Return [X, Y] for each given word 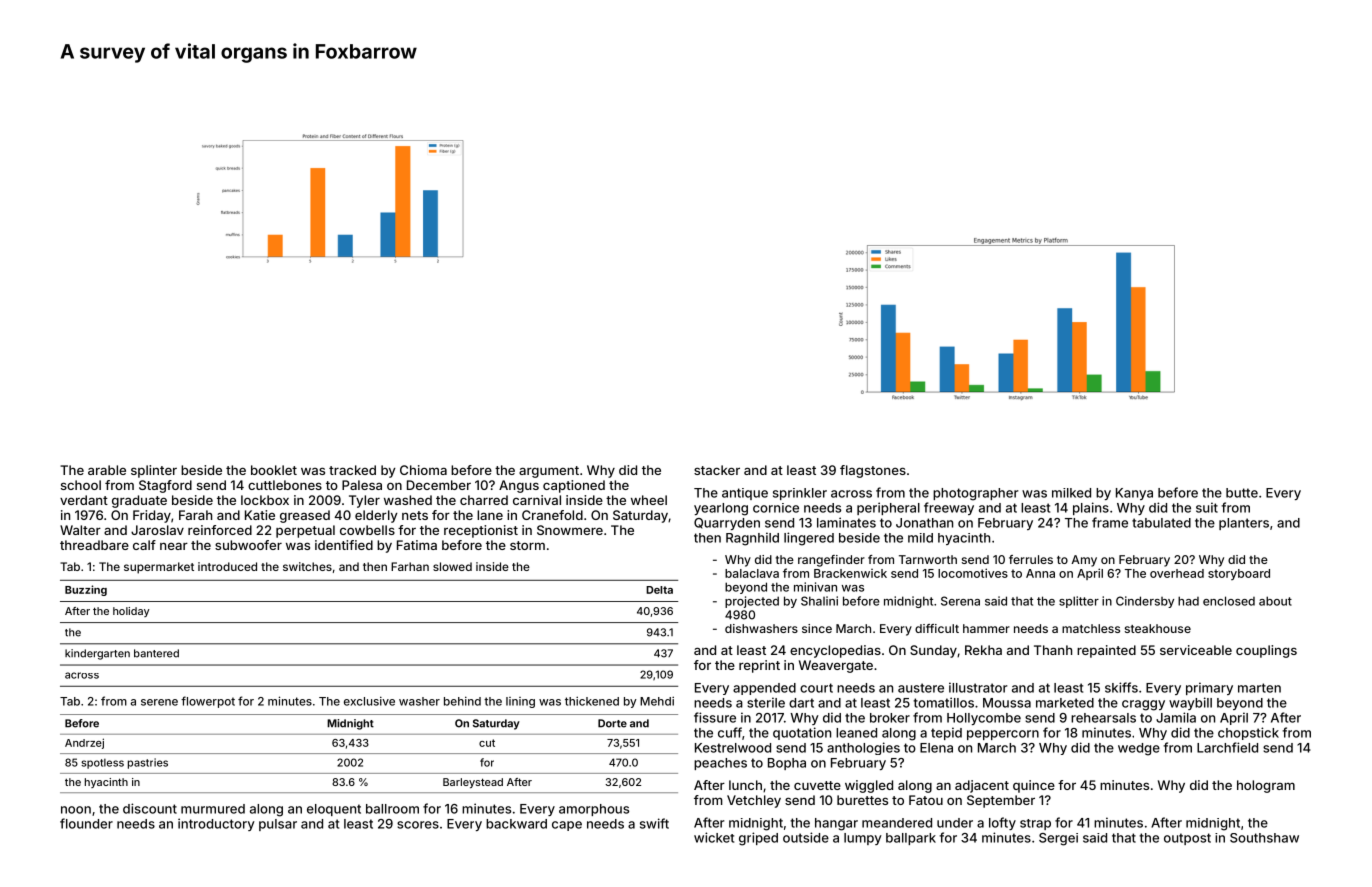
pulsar [278, 825]
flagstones [873, 471]
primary [1209, 688]
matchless [1091, 628]
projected [752, 602]
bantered [156, 653]
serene [159, 702]
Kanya [1134, 494]
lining [520, 702]
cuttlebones [285, 485]
